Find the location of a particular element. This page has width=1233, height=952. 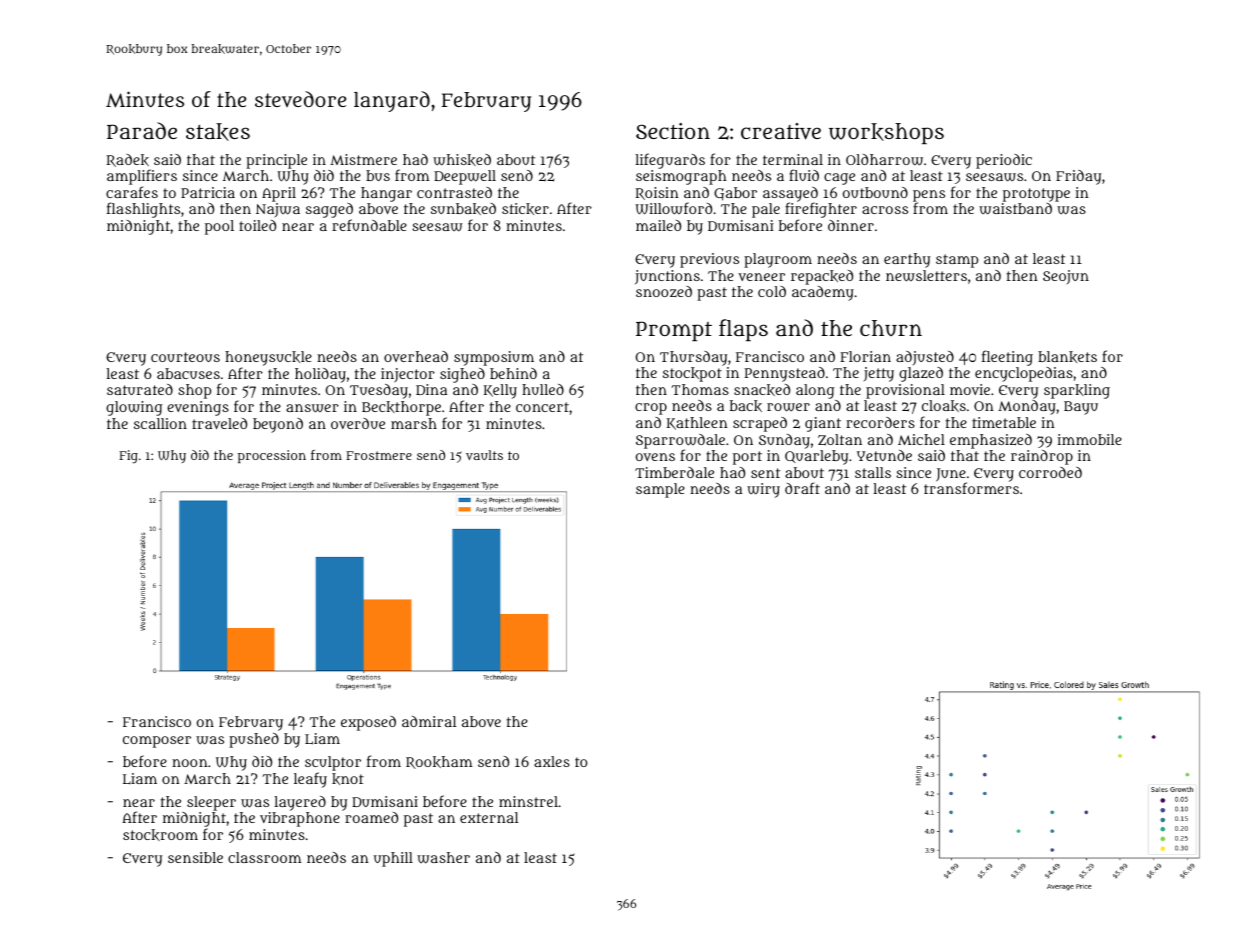

Michel is located at coordinates (921, 439).
